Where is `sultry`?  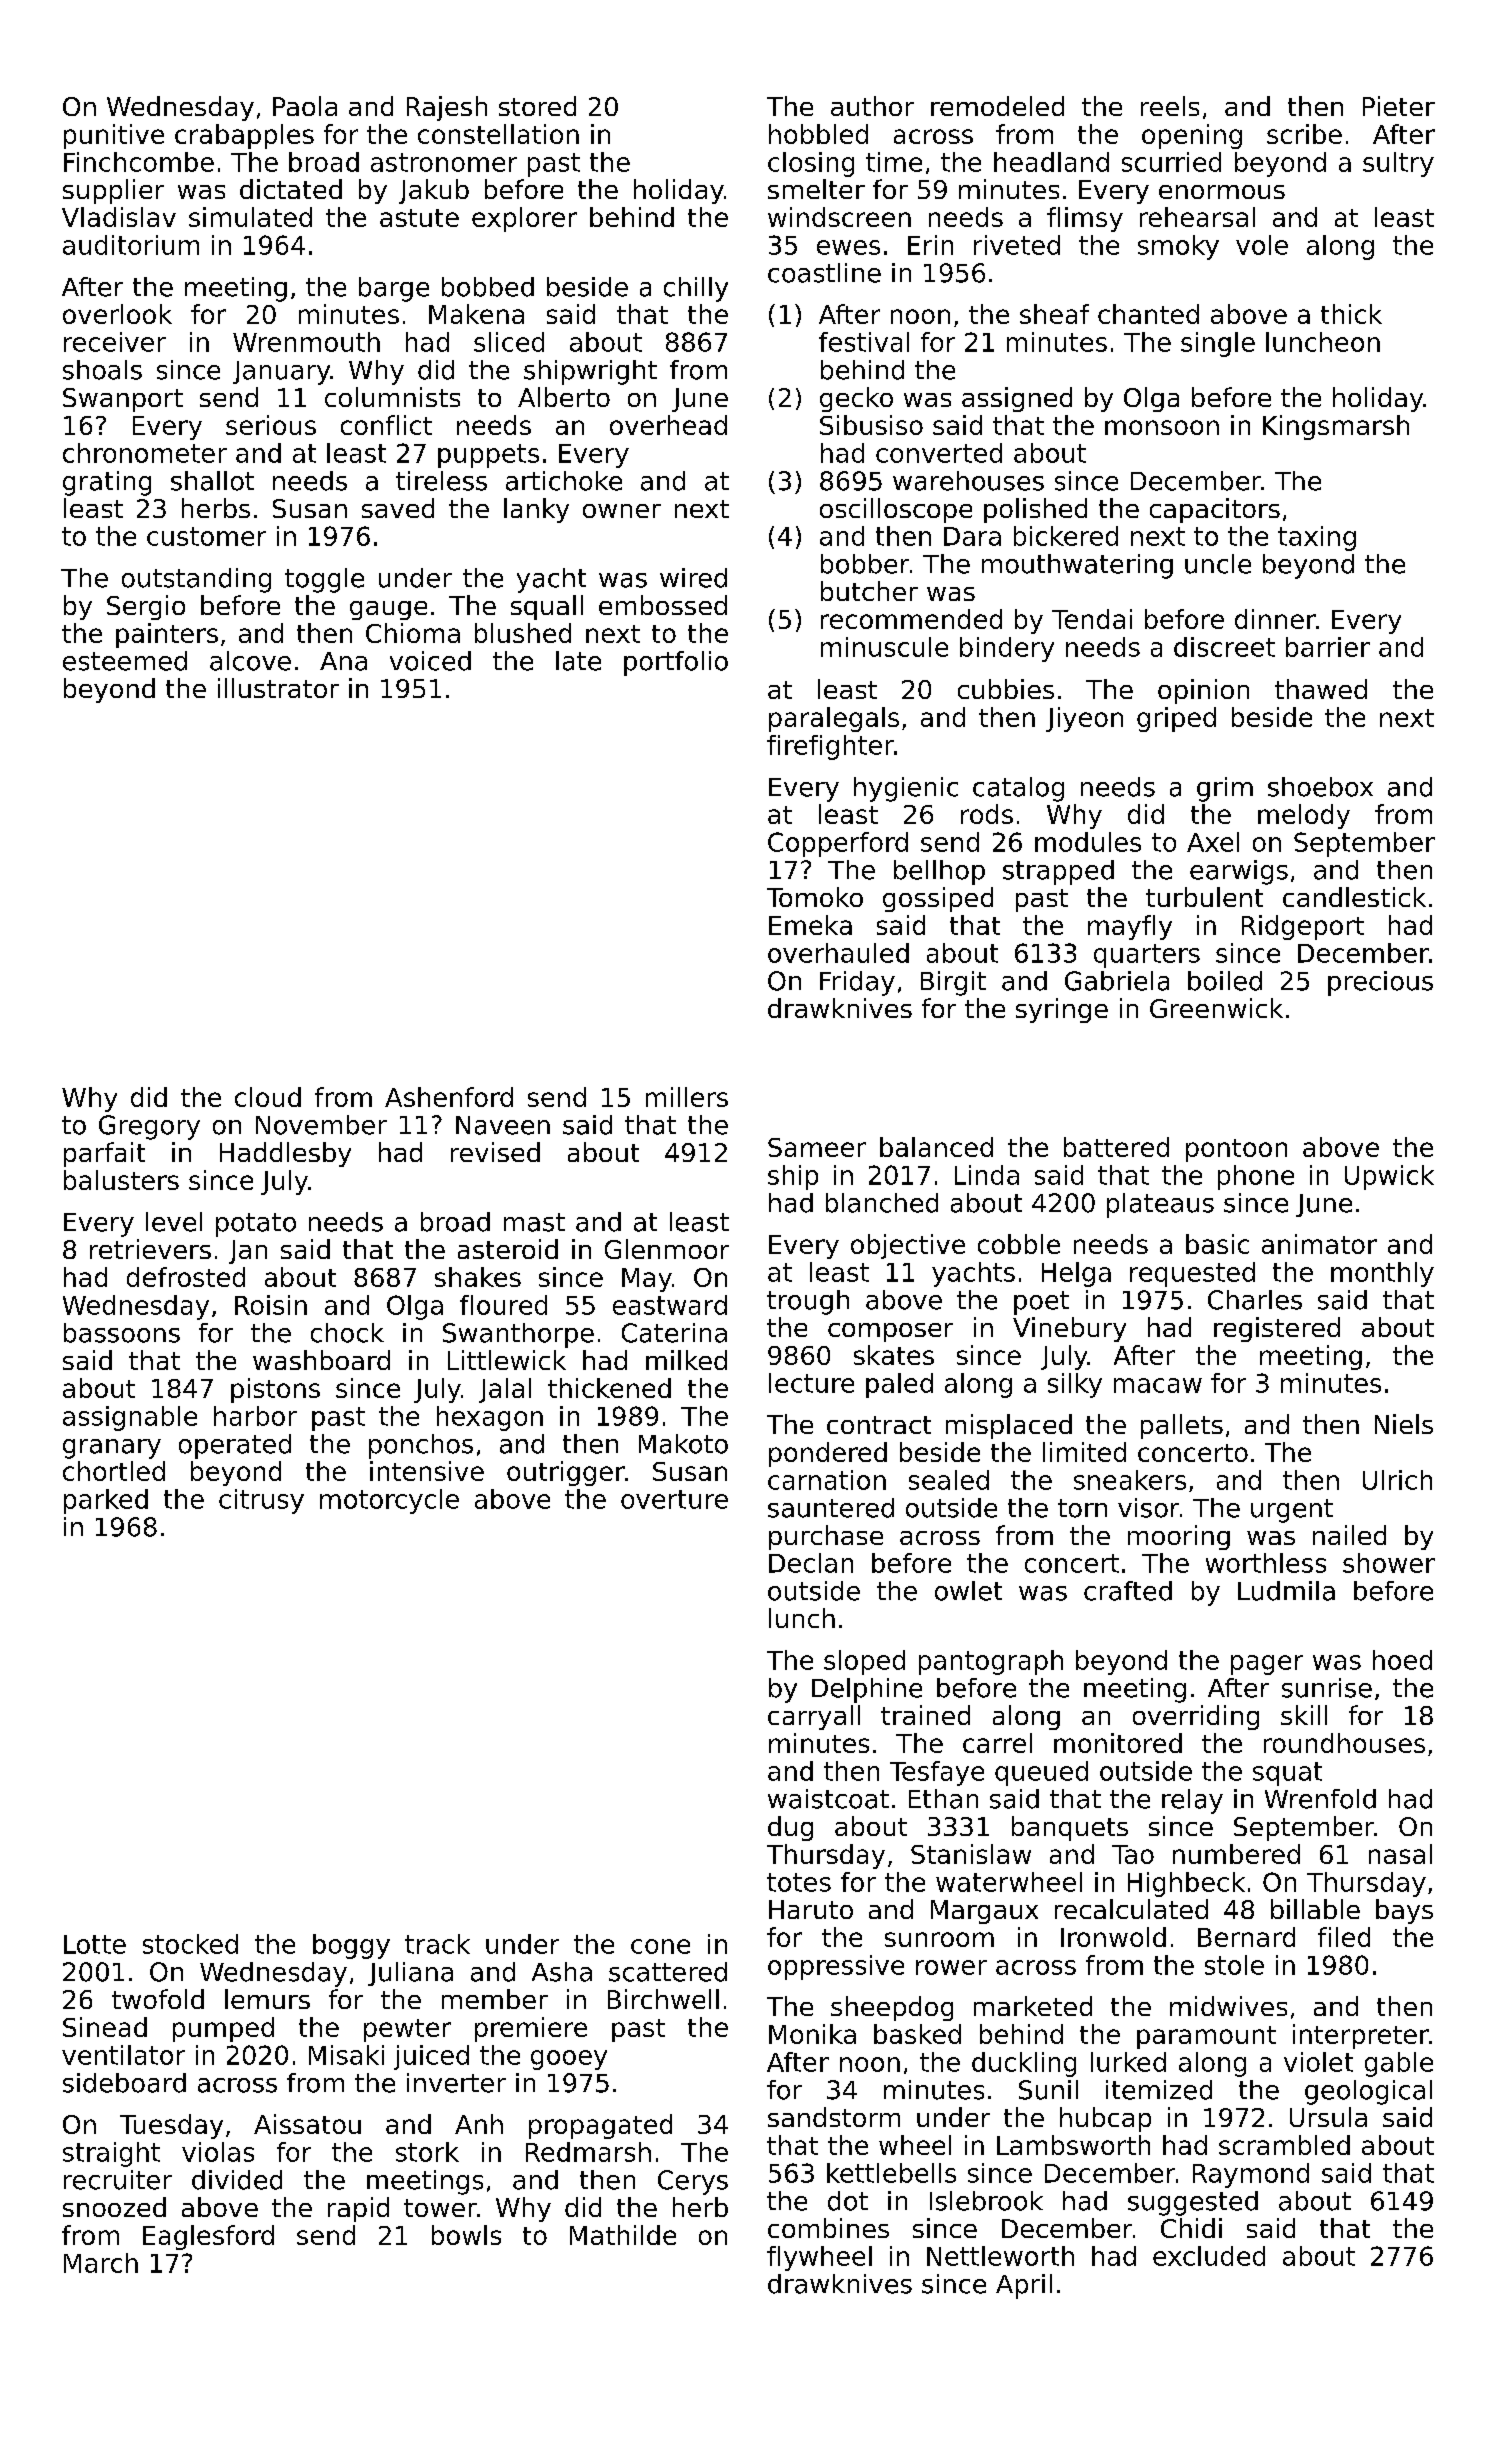
sultry is located at coordinates (1398, 164).
